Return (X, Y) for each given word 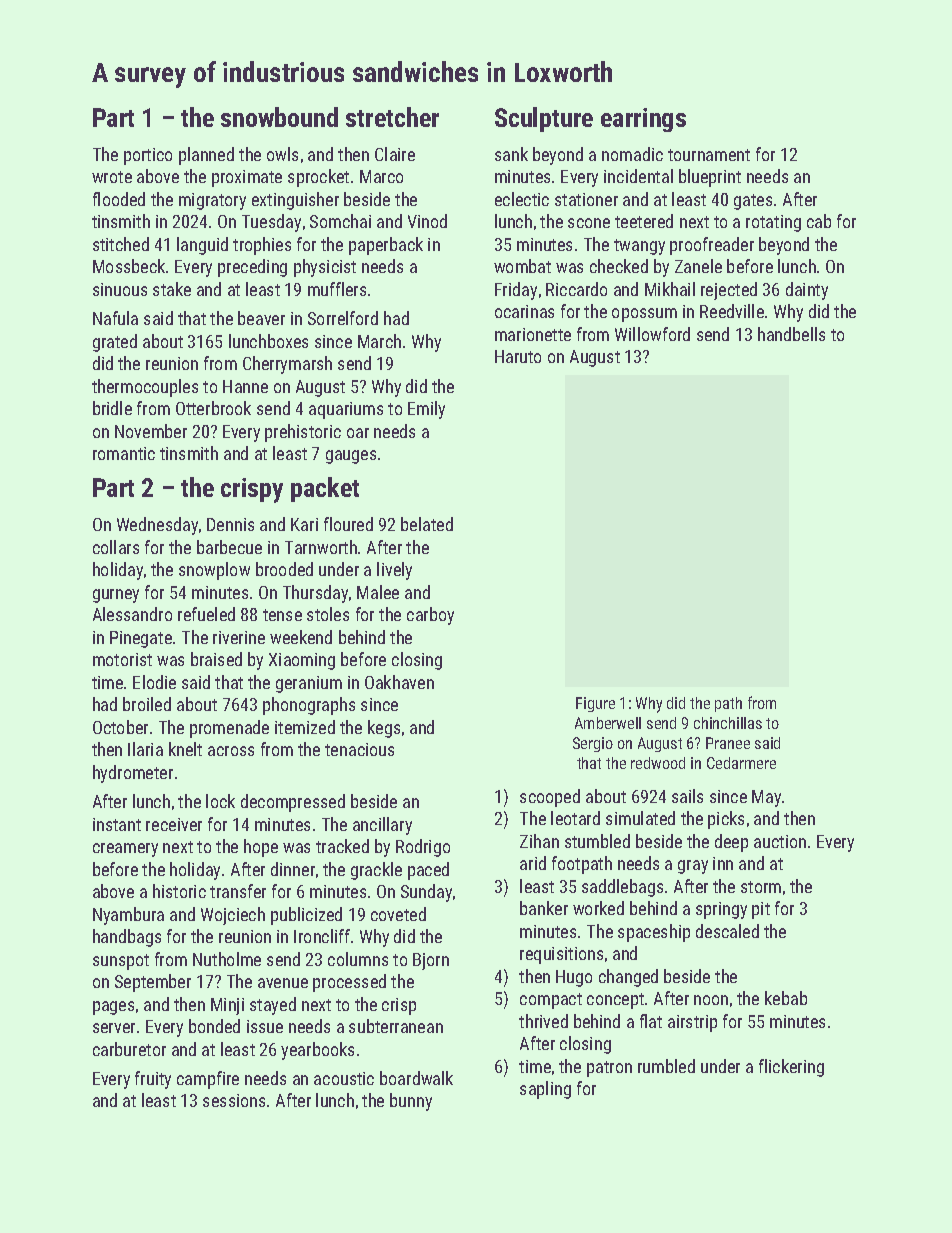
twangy (639, 247)
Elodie (154, 682)
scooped (550, 798)
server (114, 1028)
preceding (252, 268)
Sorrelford (343, 318)
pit (761, 910)
